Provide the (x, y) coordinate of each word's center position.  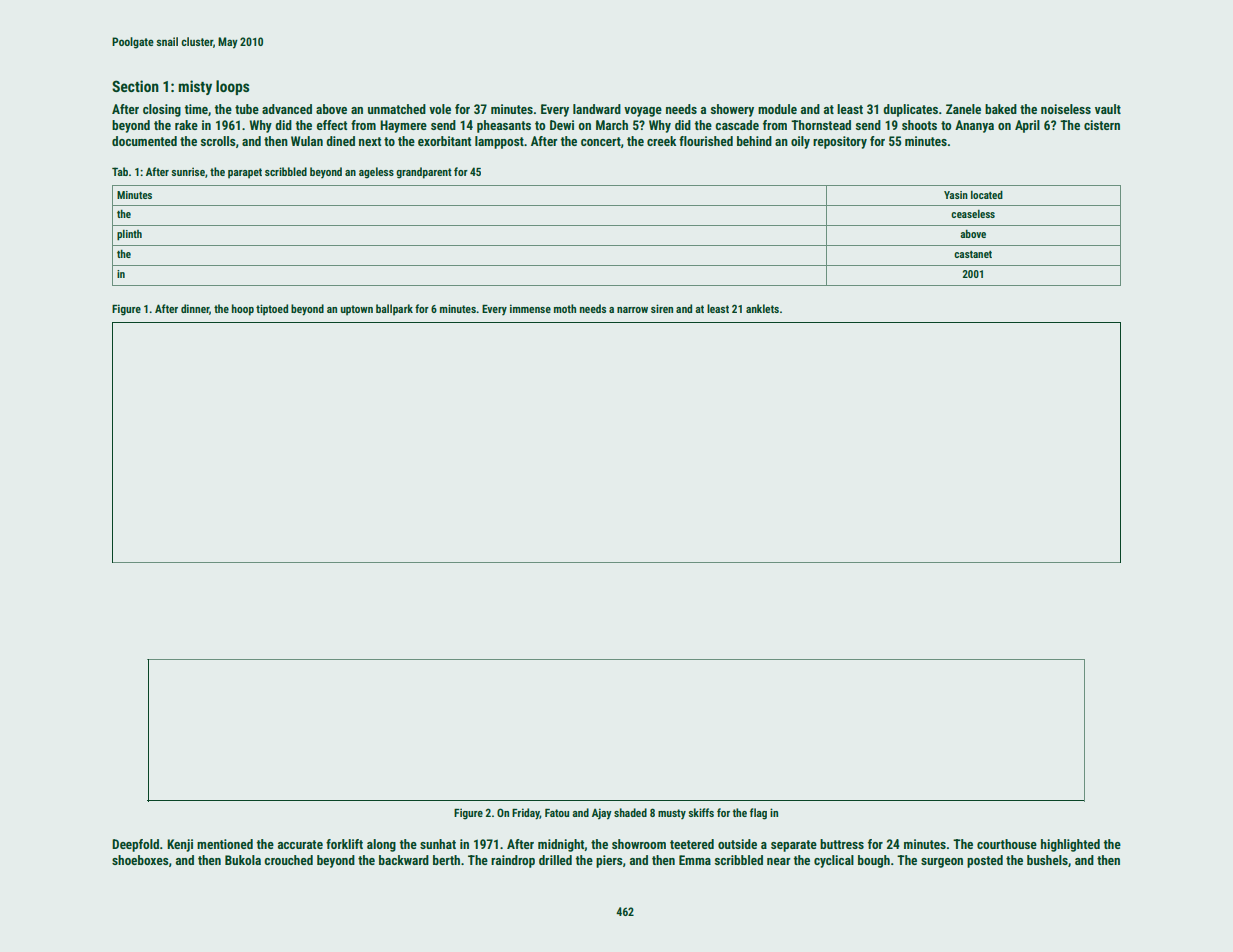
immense (530, 308)
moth (565, 308)
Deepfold (135, 845)
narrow (632, 310)
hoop (243, 310)
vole (440, 109)
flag (758, 814)
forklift (344, 844)
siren (662, 308)
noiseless (1066, 109)
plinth (129, 235)
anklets (762, 308)
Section (135, 86)
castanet (973, 254)
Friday (526, 814)
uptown (357, 310)
